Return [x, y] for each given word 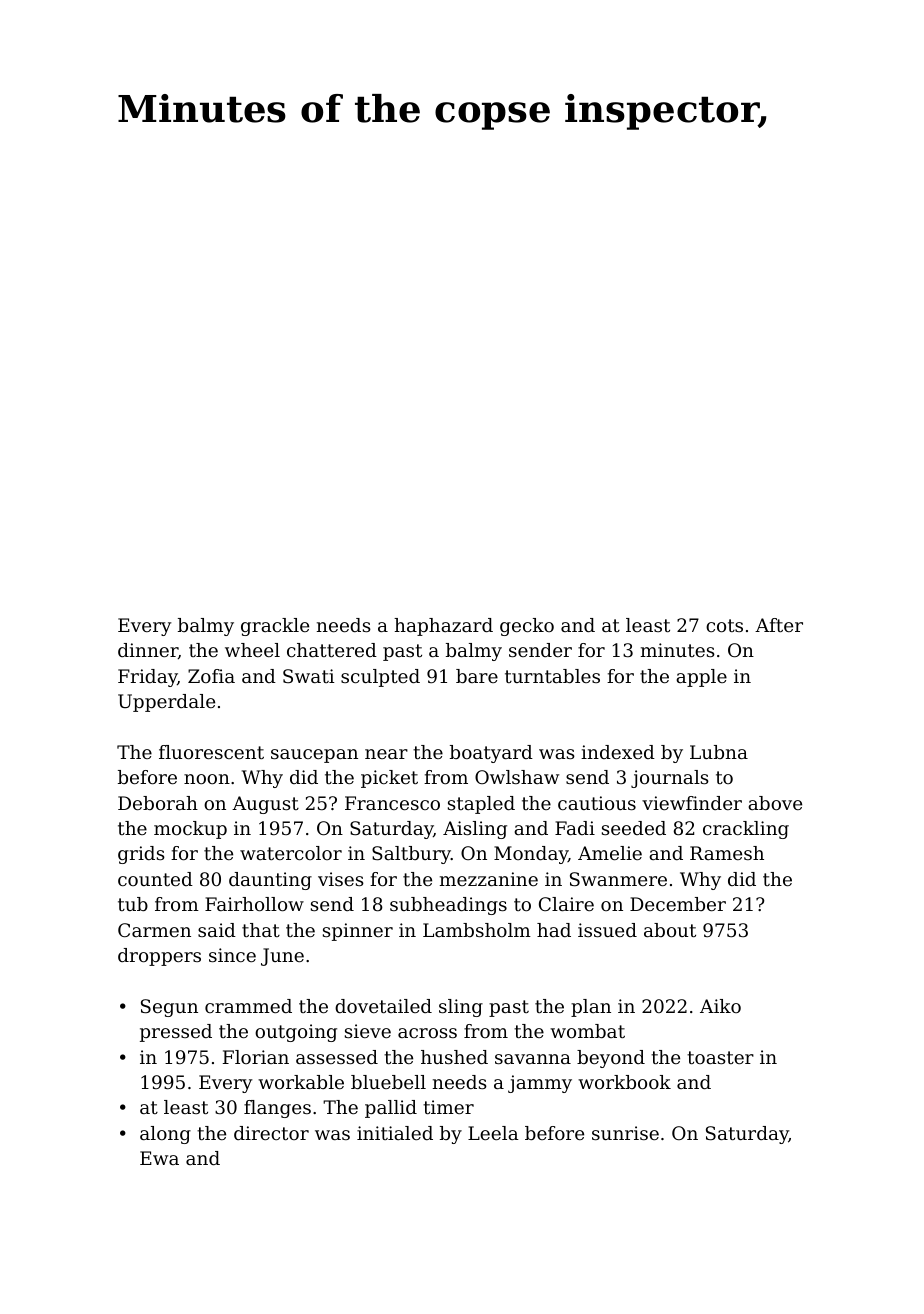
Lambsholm [477, 930]
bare [477, 676]
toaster [720, 1057]
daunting [270, 881]
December [678, 904]
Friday [147, 678]
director [271, 1133]
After [779, 625]
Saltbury [411, 855]
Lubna [719, 752]
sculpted [380, 678]
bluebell [388, 1082]
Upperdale [166, 703]
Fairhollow [254, 904]
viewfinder [692, 803]
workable [301, 1082]
